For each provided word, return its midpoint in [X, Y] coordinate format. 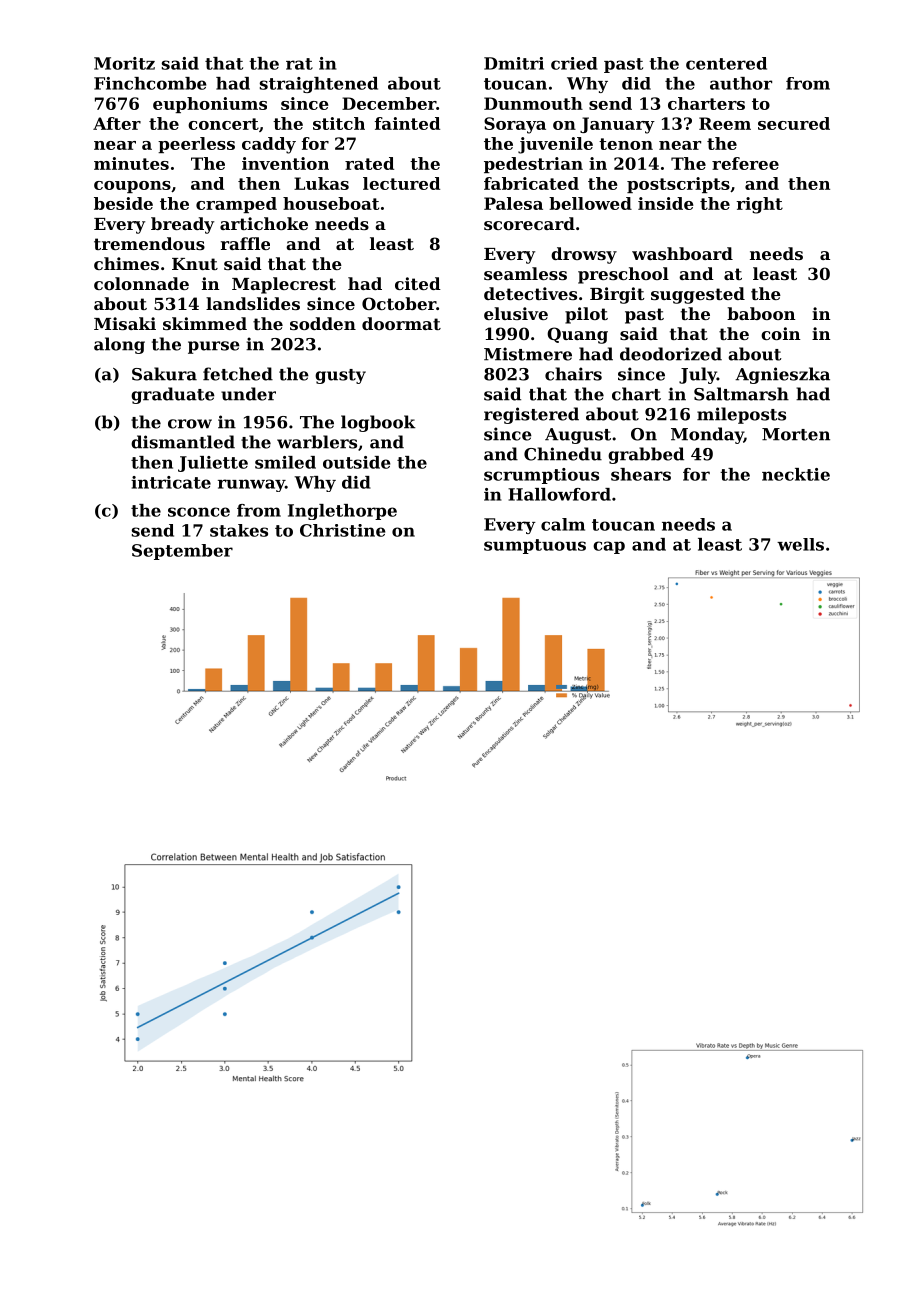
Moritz [124, 63]
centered [726, 63]
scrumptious [541, 476]
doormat [401, 323]
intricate [171, 482]
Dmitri [514, 63]
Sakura [164, 374]
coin [780, 333]
